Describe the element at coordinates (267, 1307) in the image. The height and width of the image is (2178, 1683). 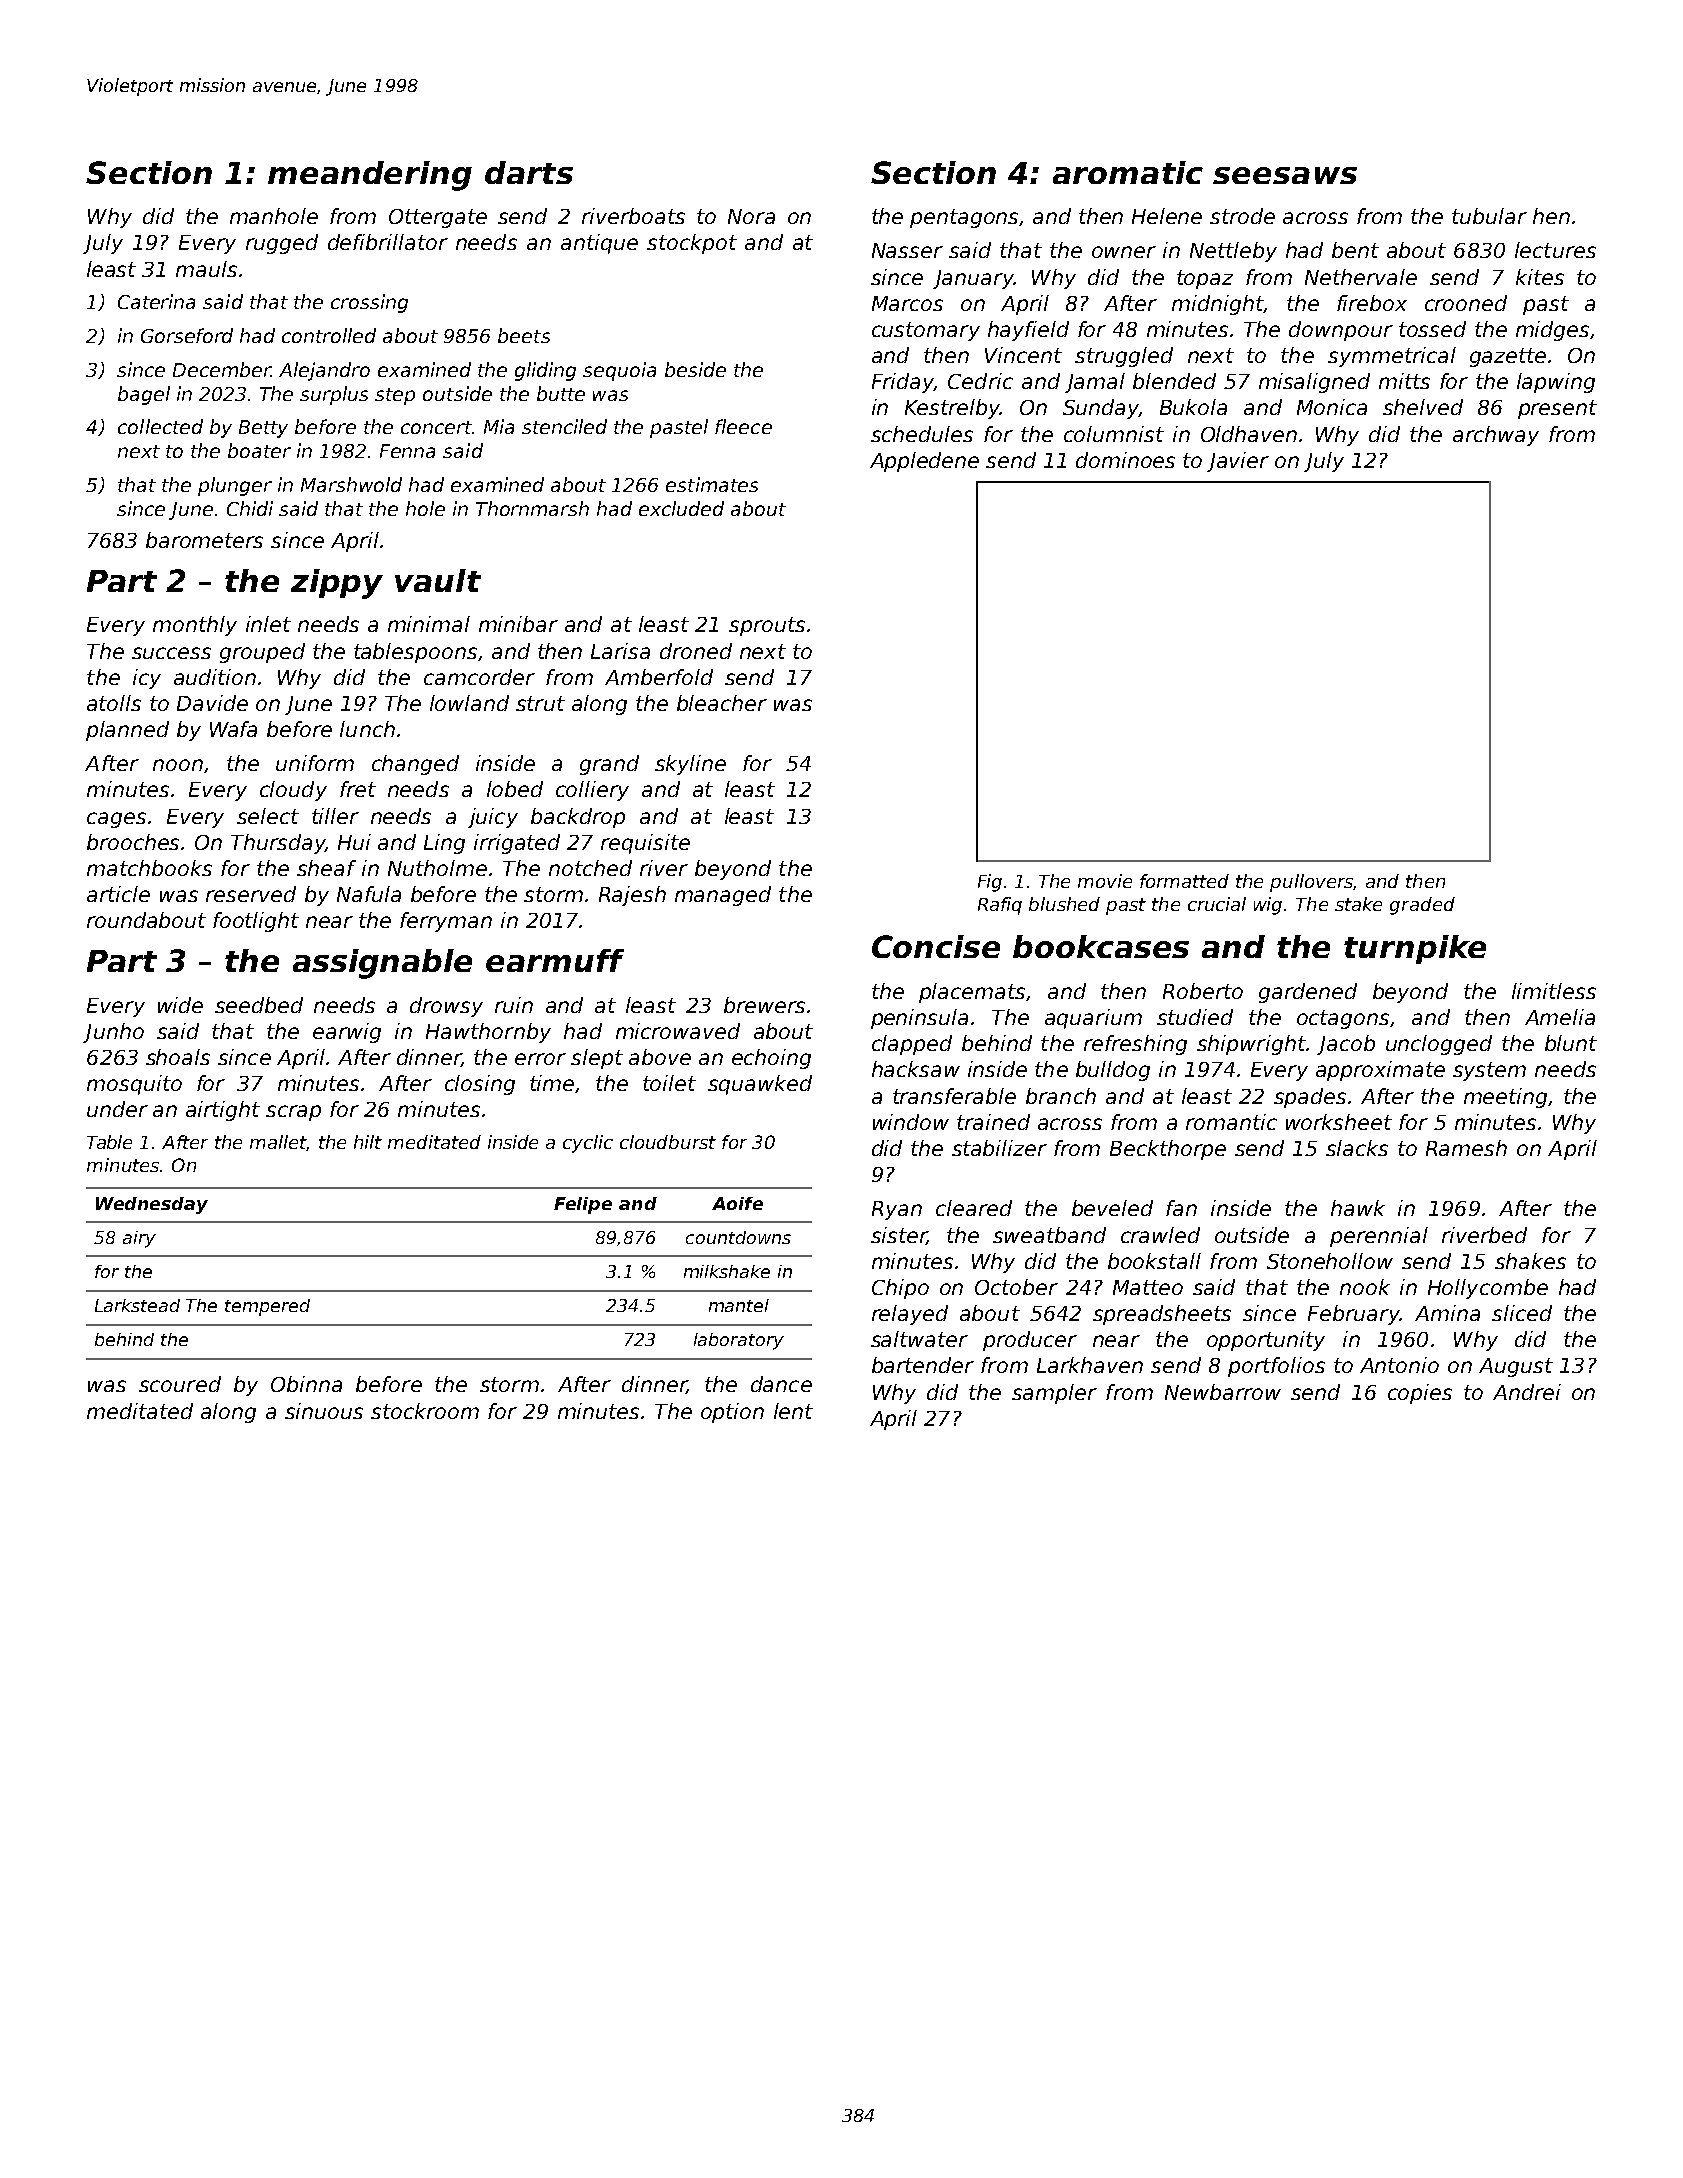
I see `tempered` at that location.
